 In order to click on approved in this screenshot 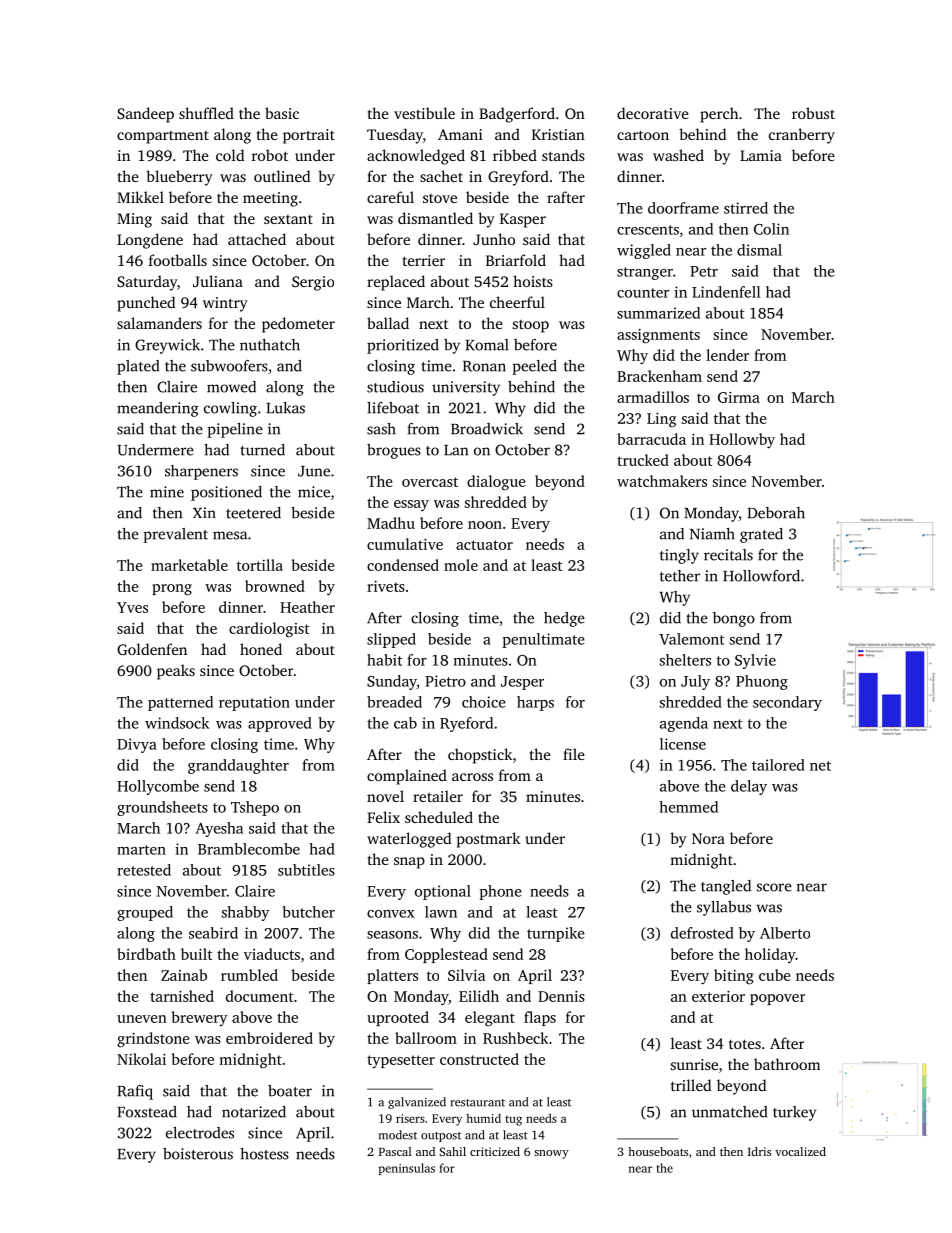, I will do `click(280, 724)`.
